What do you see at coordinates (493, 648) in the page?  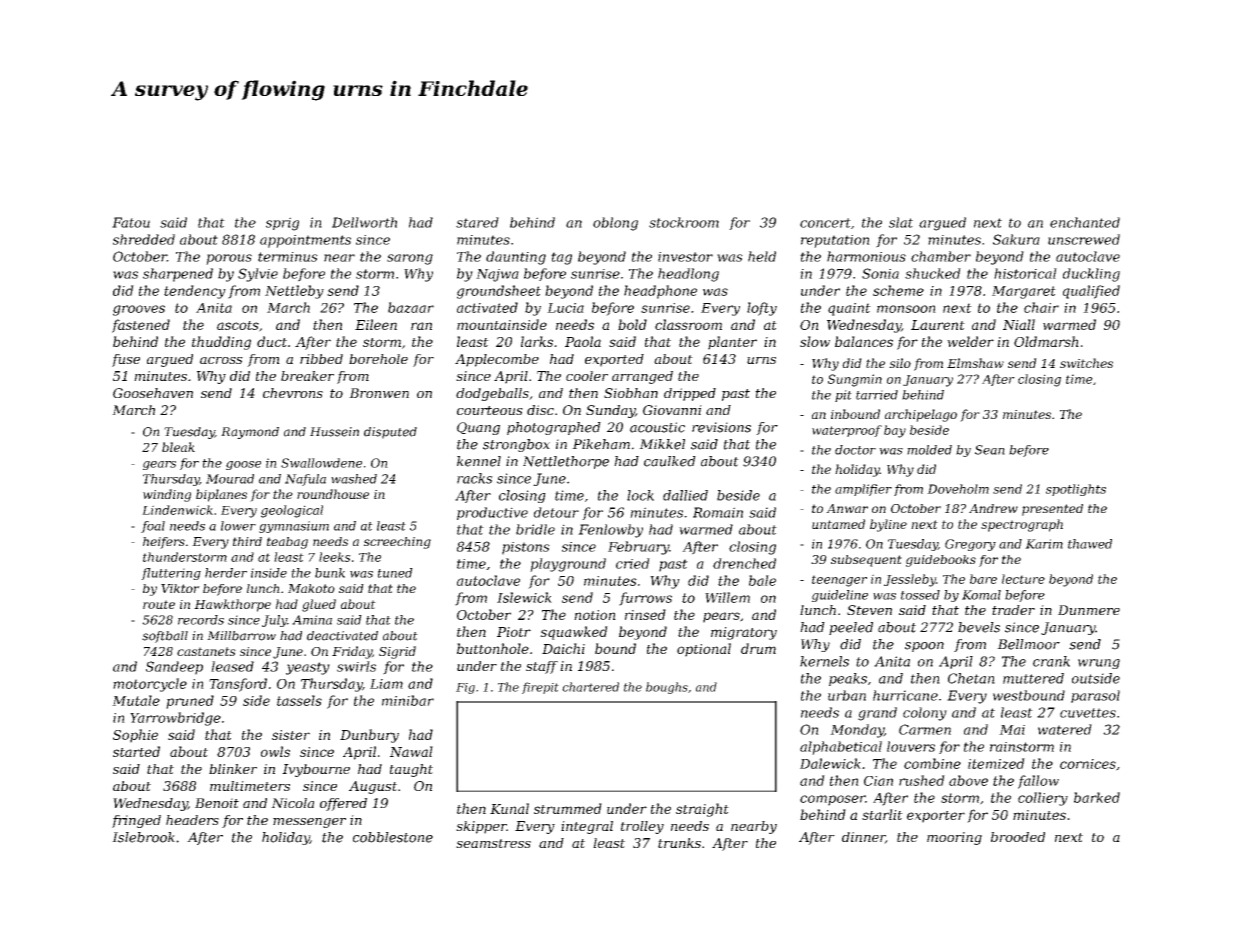 I see `buttonhole` at bounding box center [493, 648].
